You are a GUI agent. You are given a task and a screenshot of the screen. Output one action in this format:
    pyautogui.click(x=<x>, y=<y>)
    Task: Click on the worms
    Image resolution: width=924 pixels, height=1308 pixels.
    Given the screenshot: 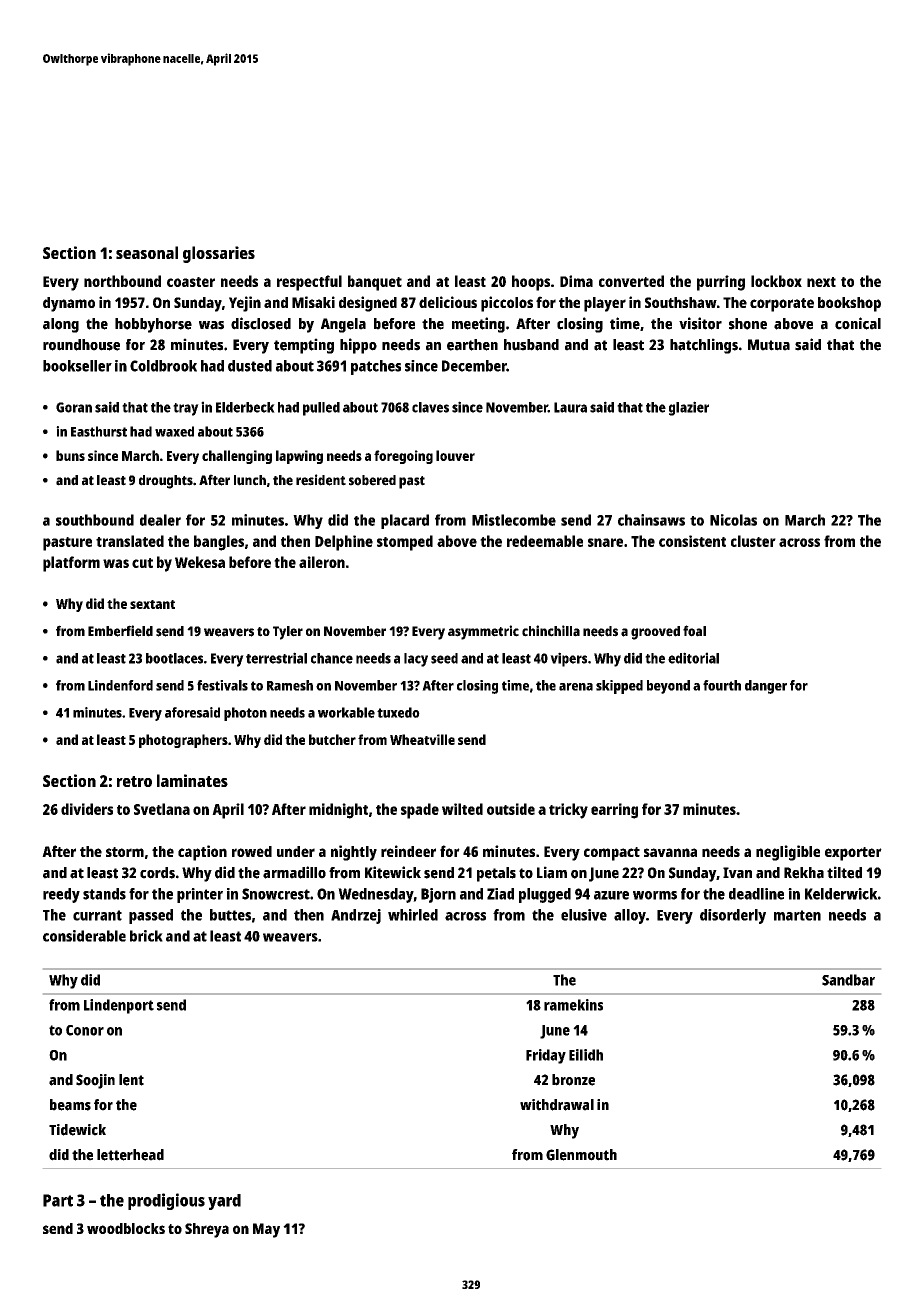 What is the action you would take?
    pyautogui.click(x=655, y=895)
